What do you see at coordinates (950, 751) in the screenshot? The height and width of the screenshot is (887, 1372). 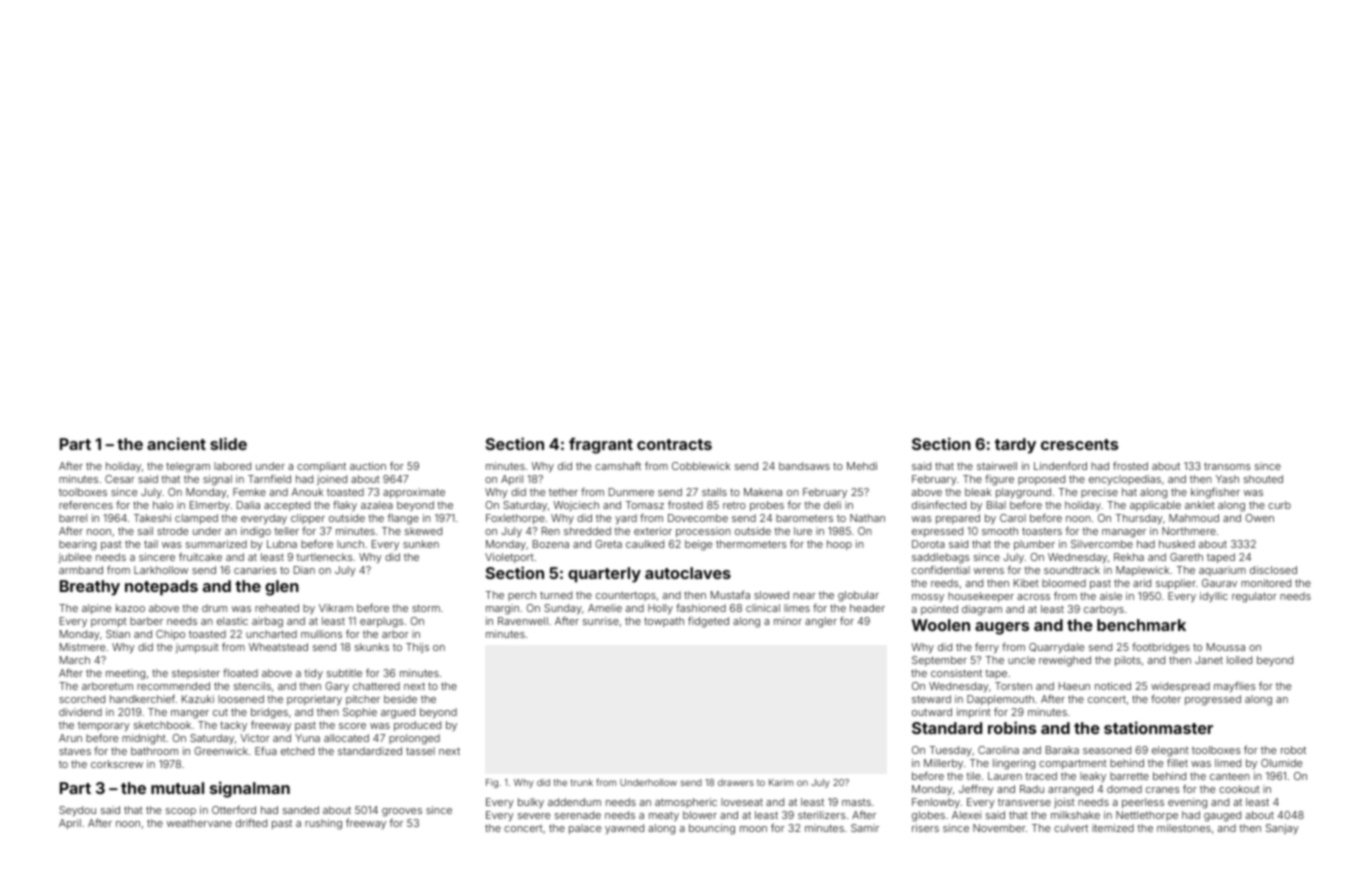 I see `Tuesday` at bounding box center [950, 751].
